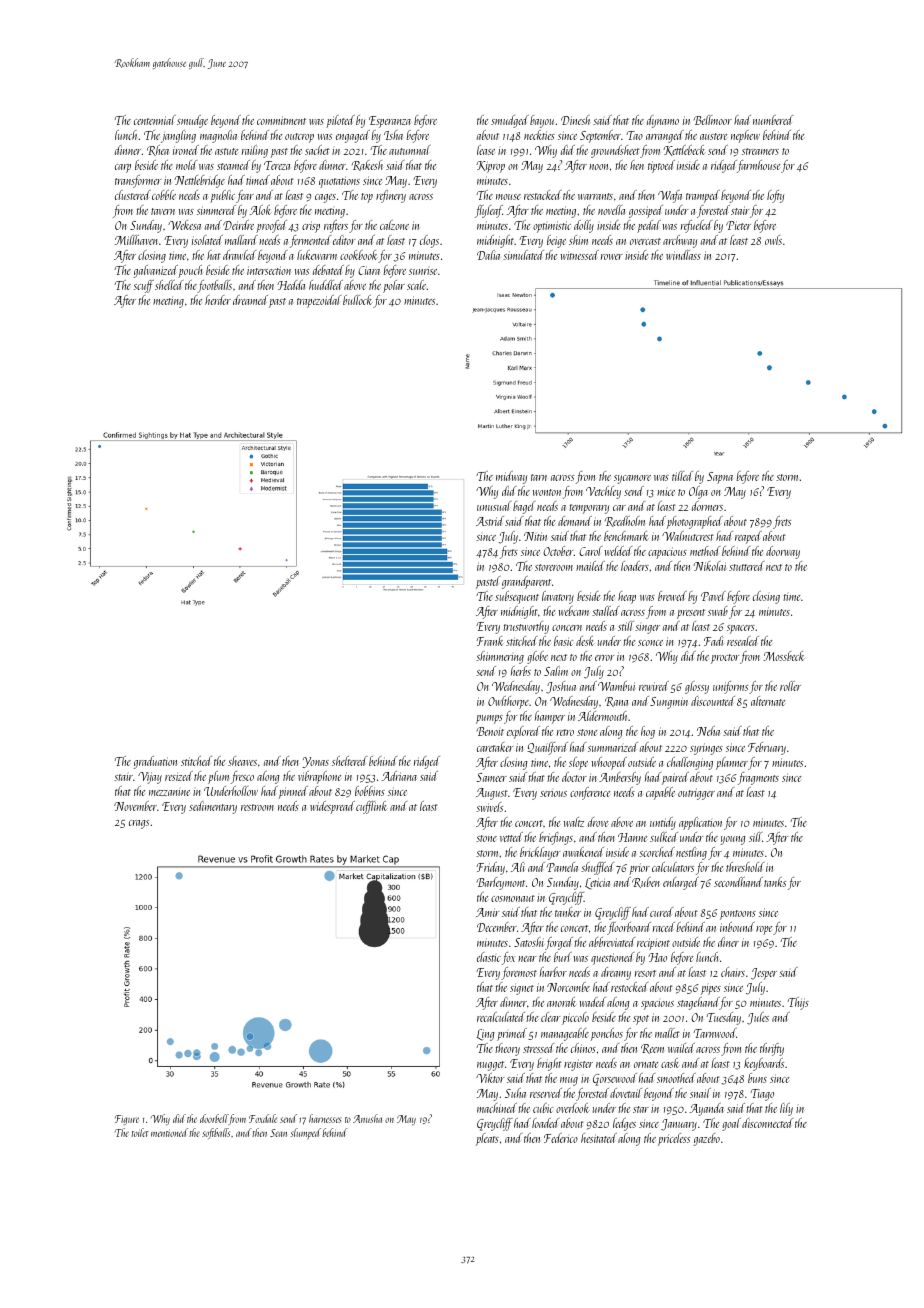  Describe the element at coordinates (293, 792) in the document. I see `pinned` at that location.
